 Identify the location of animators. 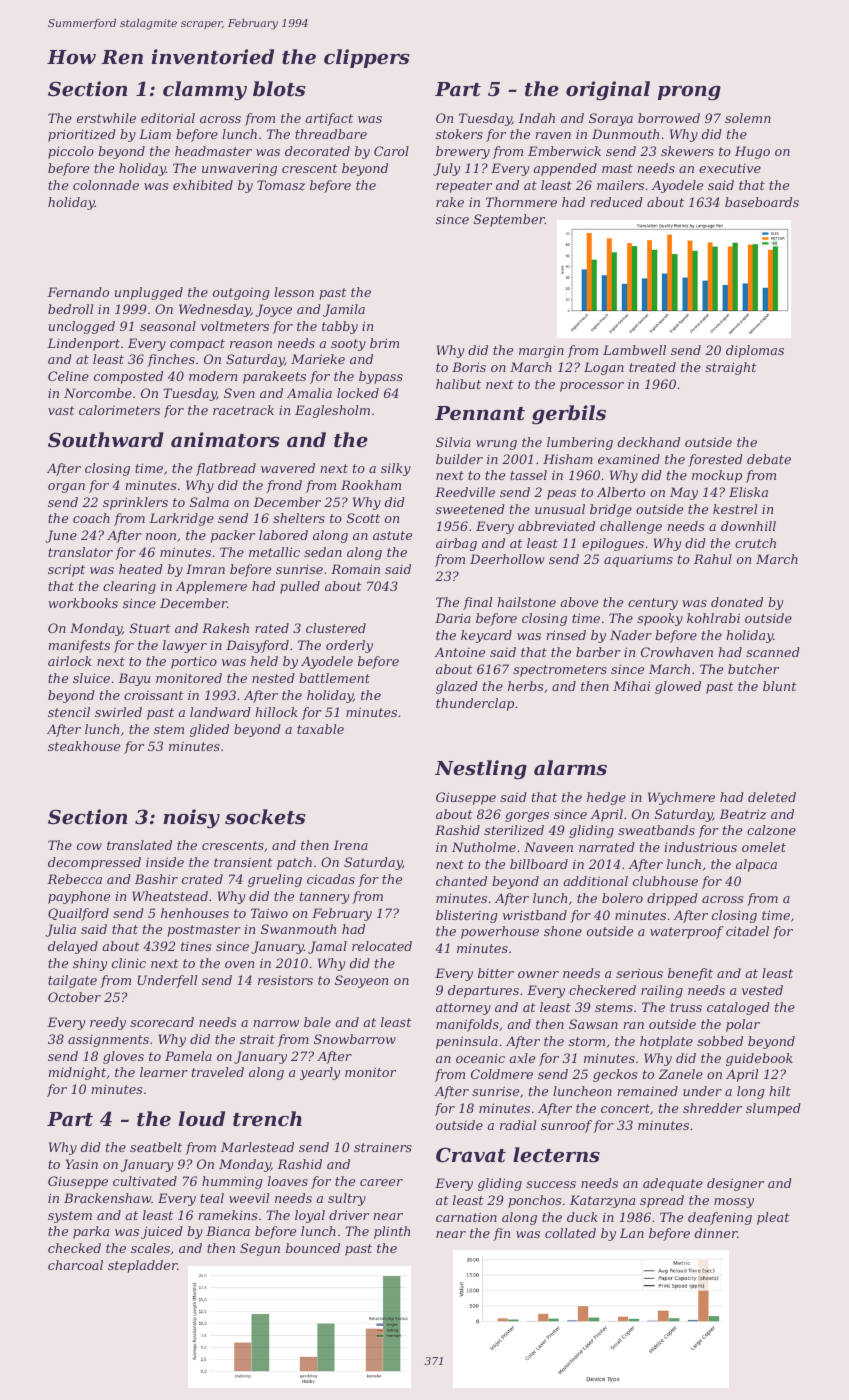
(225, 440).
